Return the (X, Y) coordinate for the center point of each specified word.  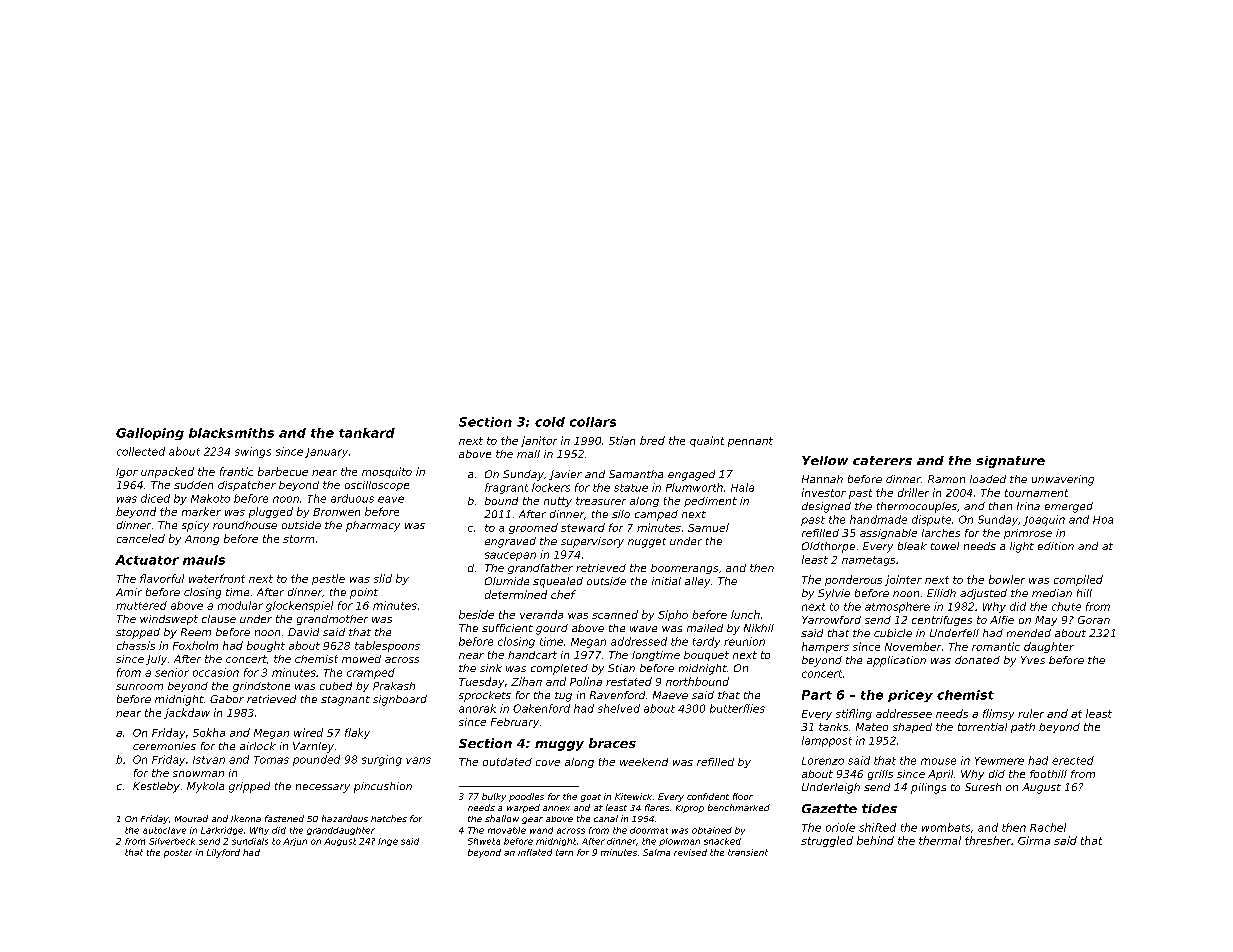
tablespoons (387, 646)
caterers (882, 460)
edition (1056, 546)
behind (875, 840)
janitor (539, 441)
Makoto (210, 498)
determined (516, 594)
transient (748, 852)
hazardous (345, 818)
